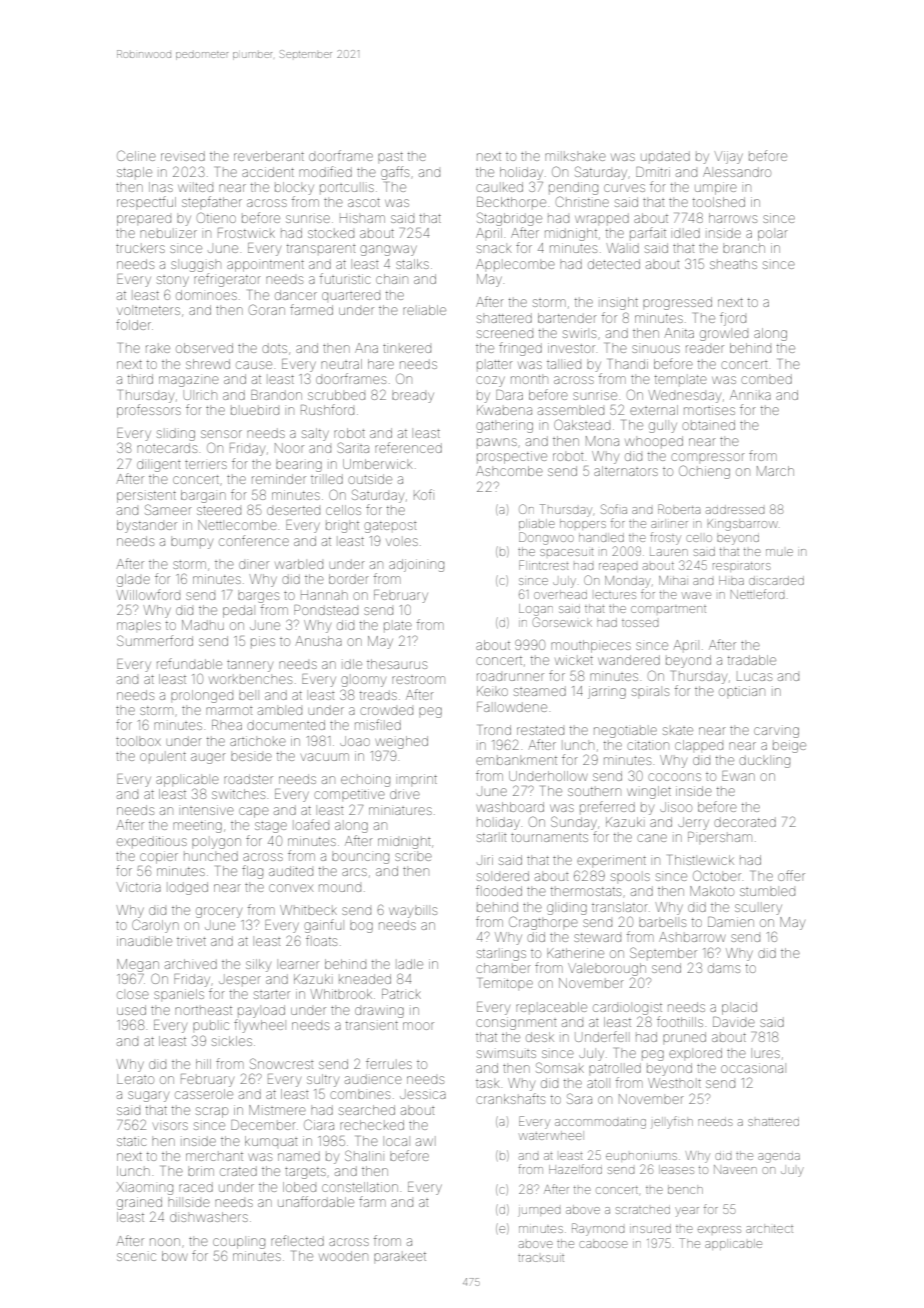 The height and width of the screenshot is (1308, 924). Describe the element at coordinates (183, 156) in the screenshot. I see `revised` at that location.
